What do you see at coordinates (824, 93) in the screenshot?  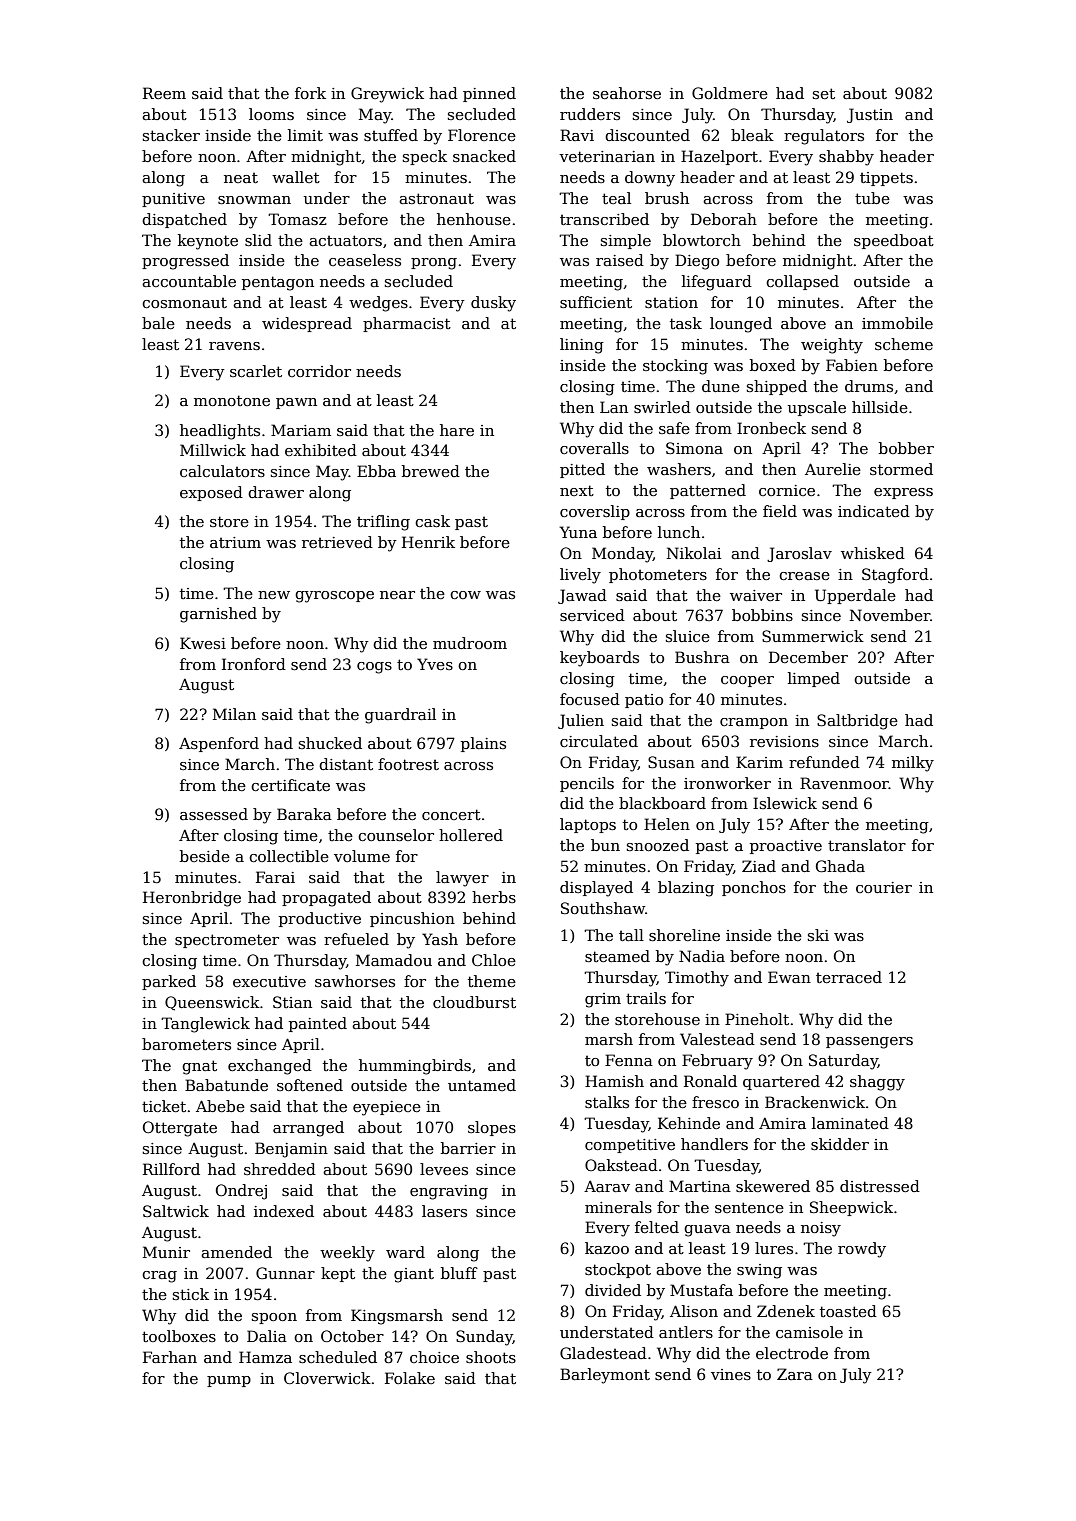 I see `set` at bounding box center [824, 93].
